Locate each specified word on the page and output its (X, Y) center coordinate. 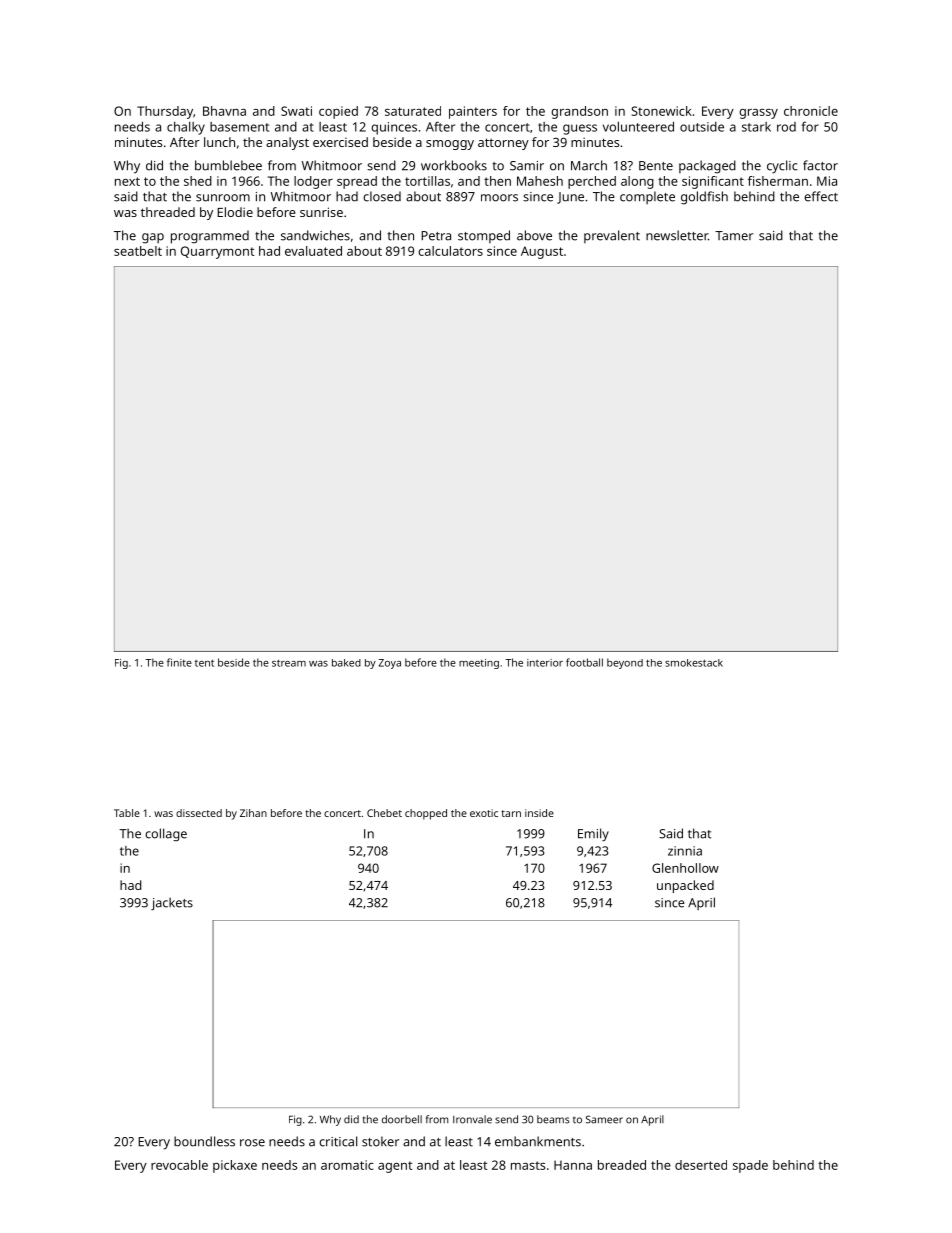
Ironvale (472, 1119)
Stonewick (662, 111)
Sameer (604, 1119)
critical (338, 1141)
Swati (296, 111)
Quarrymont (217, 252)
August (542, 252)
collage (166, 835)
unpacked (685, 886)
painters (473, 112)
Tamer (734, 236)
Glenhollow (685, 868)
